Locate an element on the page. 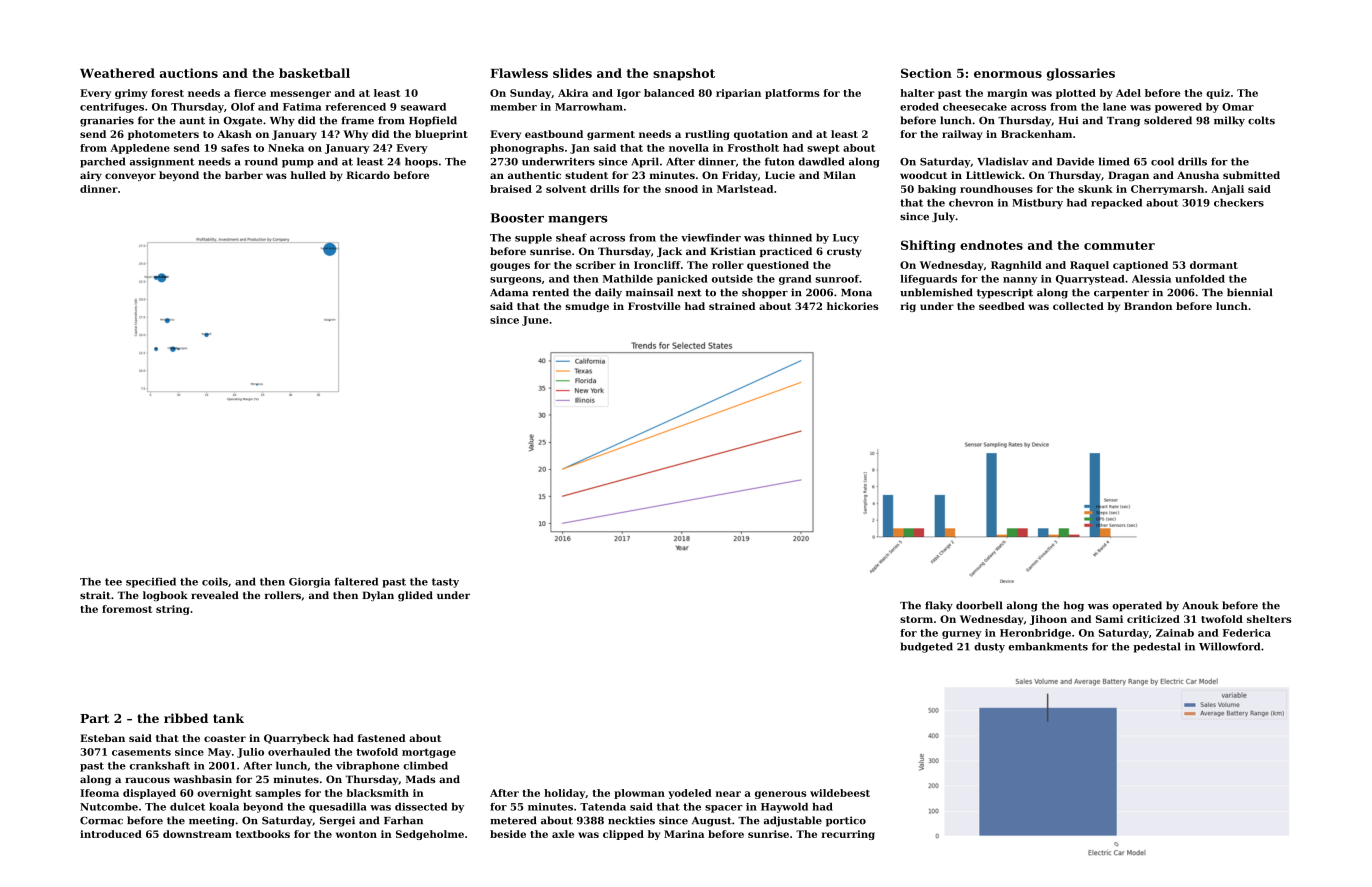 This image has width=1372, height=887. wonton is located at coordinates (356, 834).
